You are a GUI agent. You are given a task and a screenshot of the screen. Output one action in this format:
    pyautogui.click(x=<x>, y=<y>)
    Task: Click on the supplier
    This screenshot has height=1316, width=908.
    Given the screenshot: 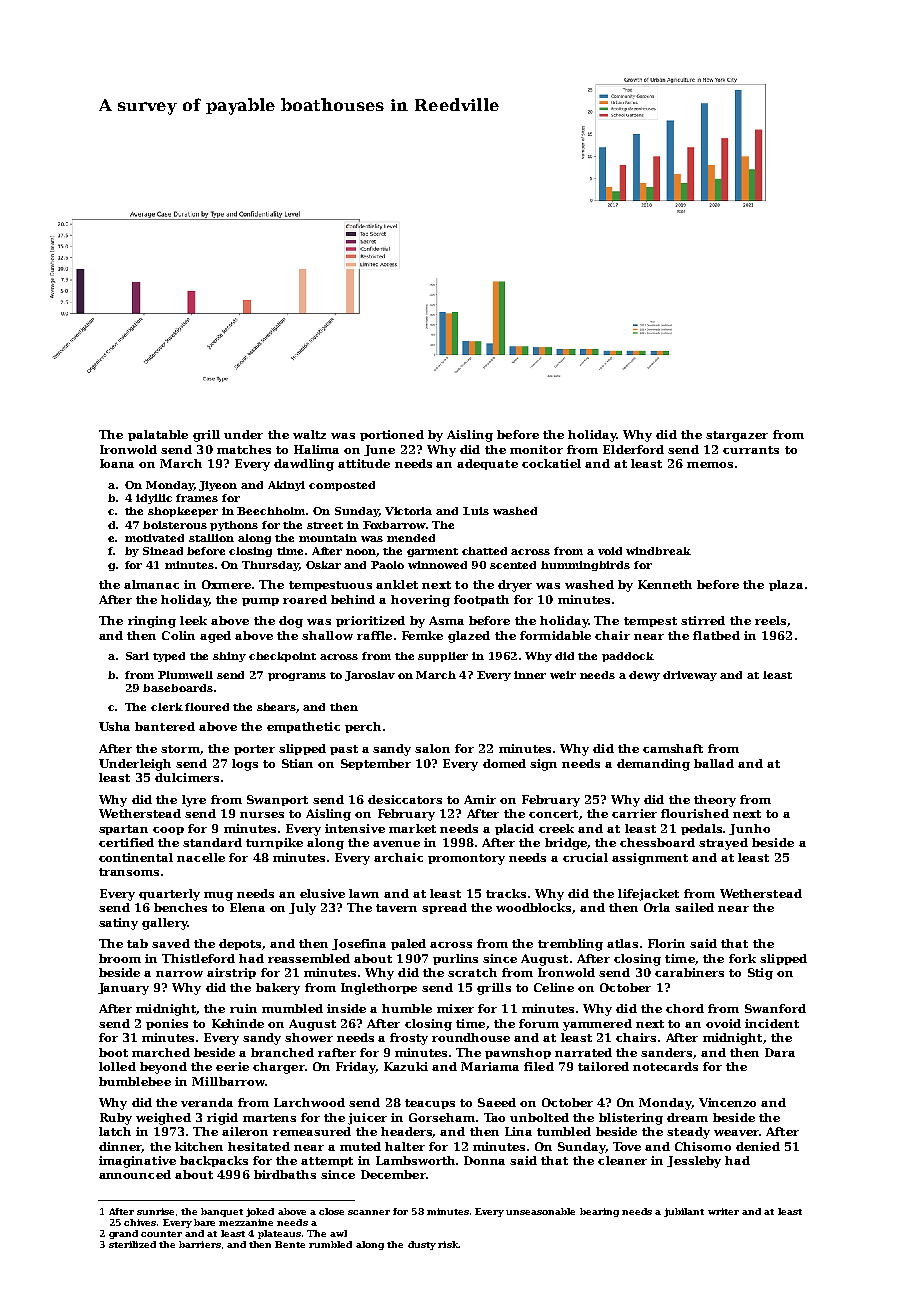 What is the action you would take?
    pyautogui.click(x=443, y=657)
